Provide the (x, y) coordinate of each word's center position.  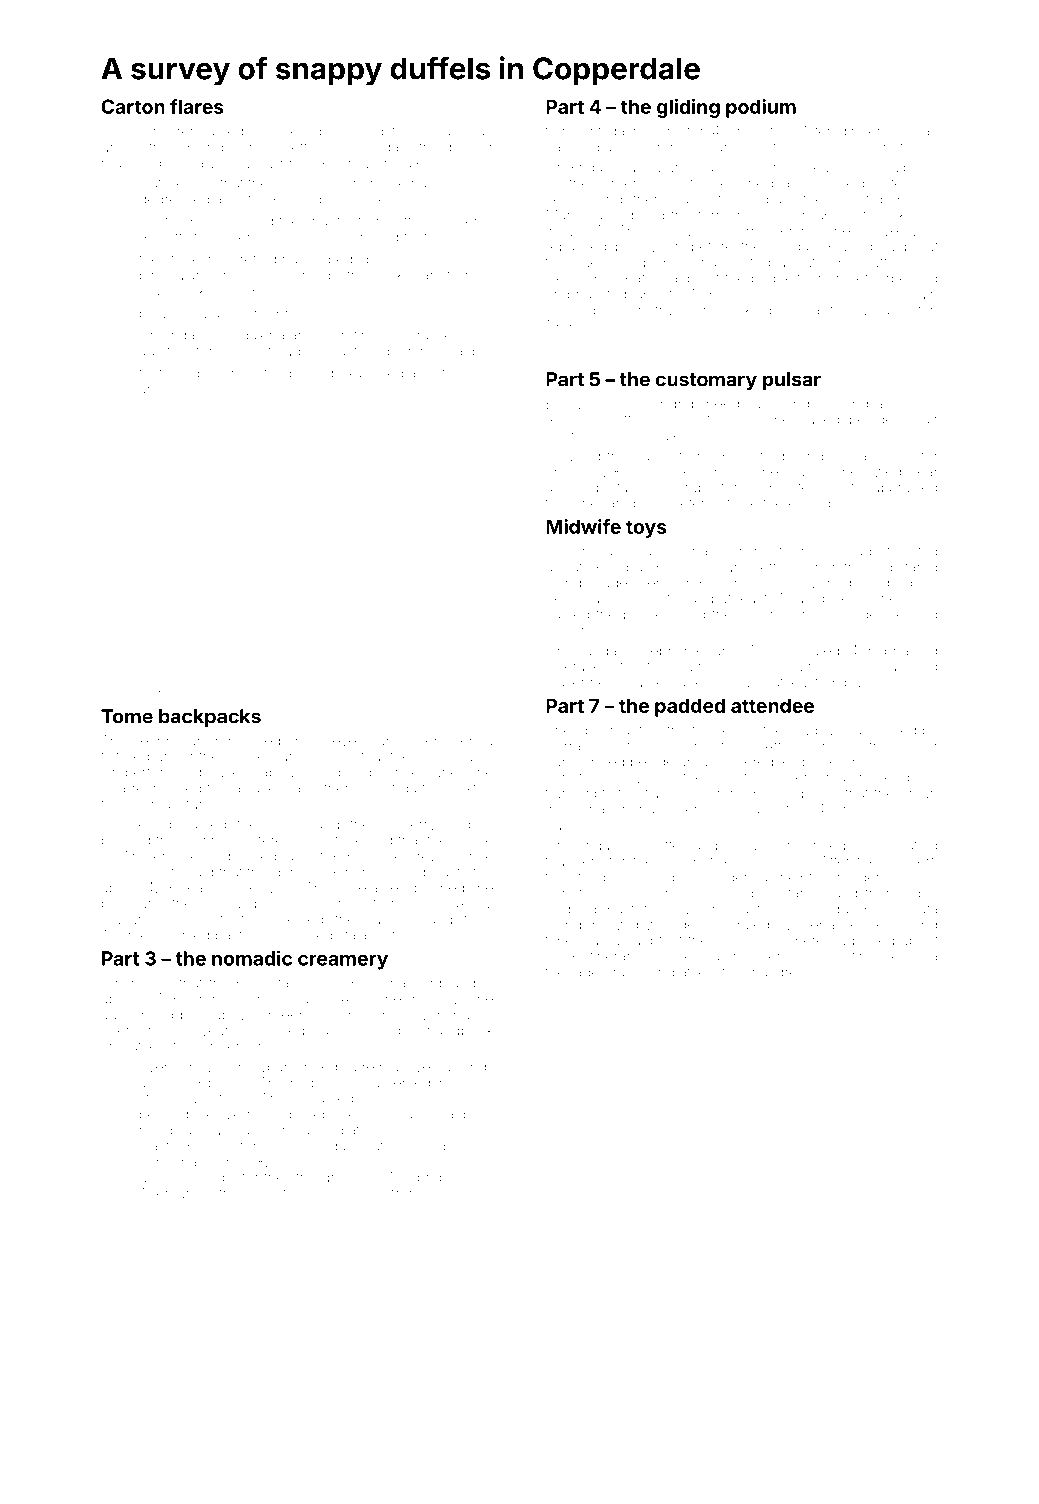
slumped (668, 878)
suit (446, 1066)
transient (573, 131)
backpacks (210, 718)
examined (371, 373)
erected (298, 919)
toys (646, 529)
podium (761, 108)
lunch (192, 1193)
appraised (905, 489)
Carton (133, 106)
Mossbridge (420, 1179)
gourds (356, 774)
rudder (859, 877)
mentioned (708, 809)
